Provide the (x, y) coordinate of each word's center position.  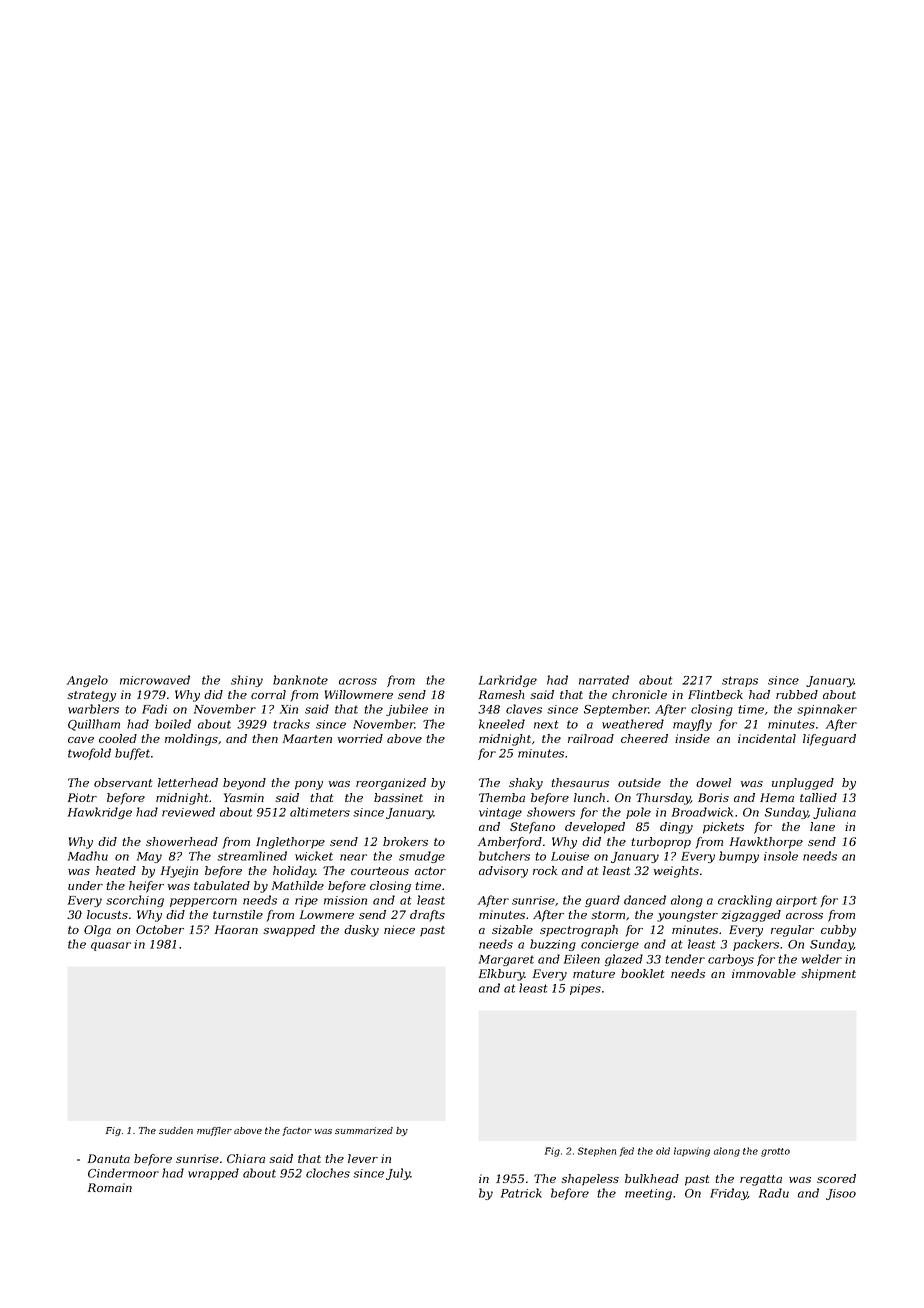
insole (781, 856)
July (398, 1174)
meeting (648, 1194)
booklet (642, 973)
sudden (176, 1130)
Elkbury (502, 975)
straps (740, 681)
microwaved (155, 680)
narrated (604, 680)
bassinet (398, 797)
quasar (111, 946)
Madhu (88, 856)
